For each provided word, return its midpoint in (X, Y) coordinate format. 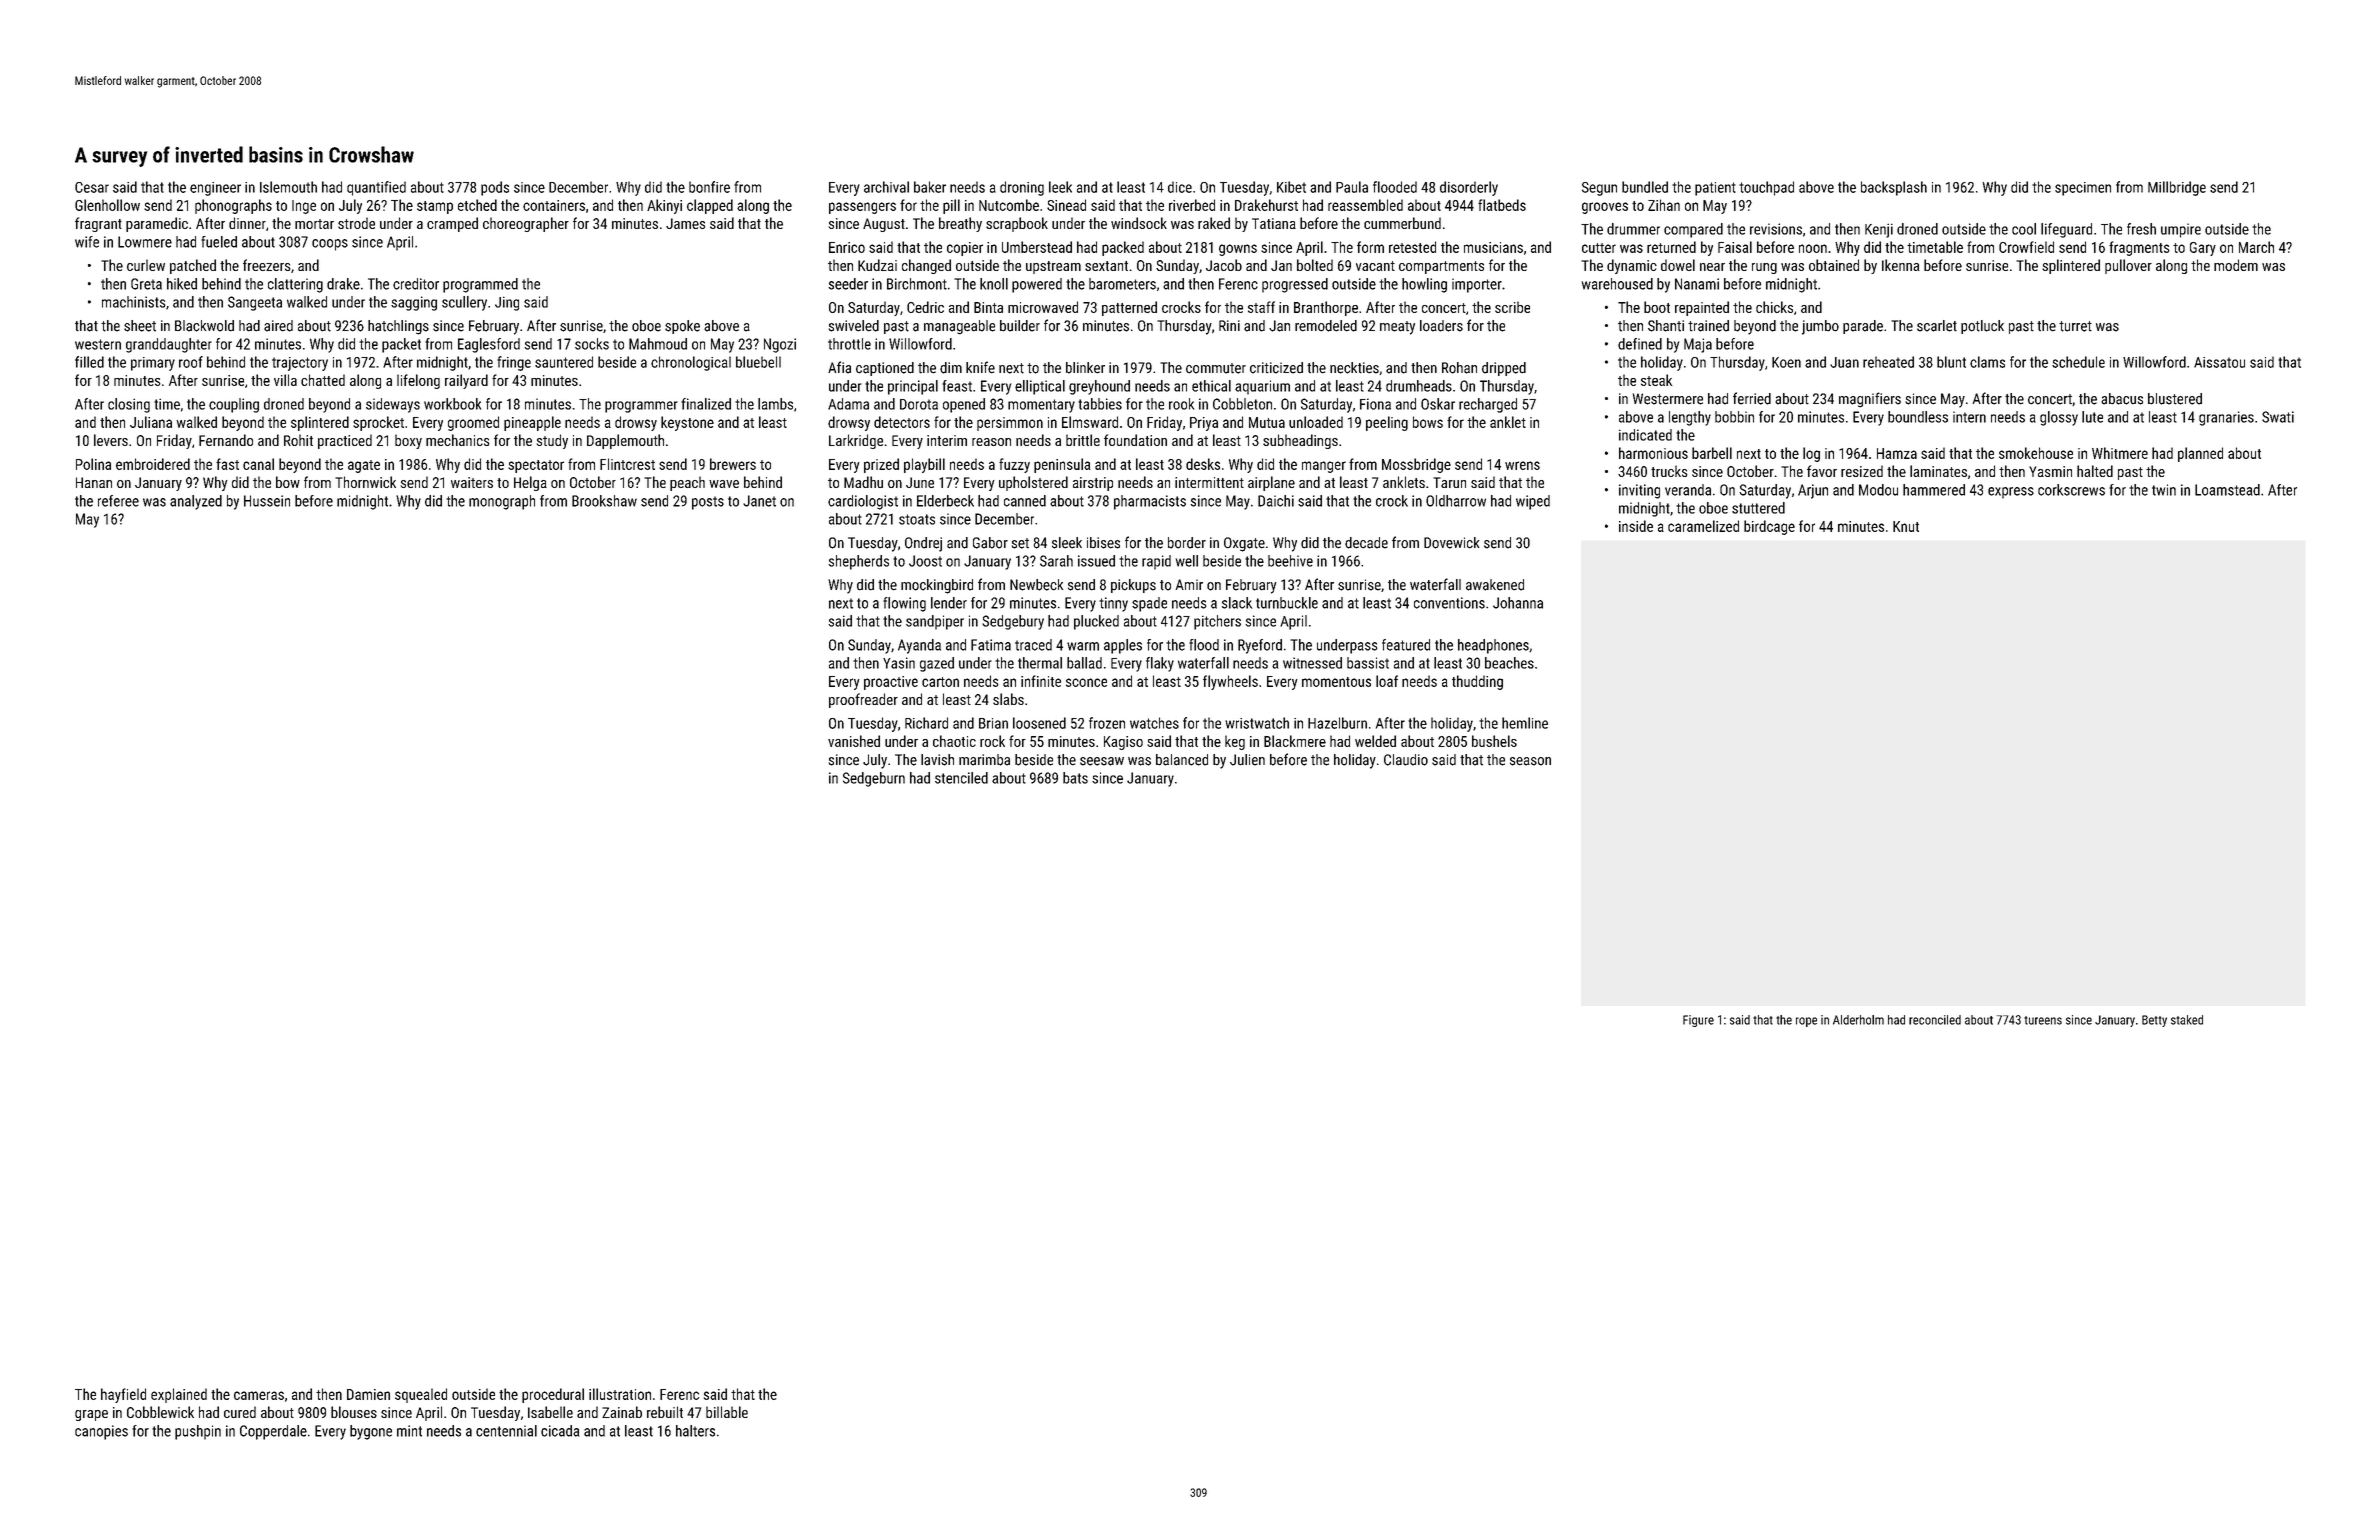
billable (727, 1412)
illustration (620, 1394)
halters (695, 1431)
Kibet (1291, 187)
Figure (1698, 1021)
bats (1075, 778)
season (1530, 761)
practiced (345, 441)
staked (2187, 1020)
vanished (854, 741)
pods (495, 188)
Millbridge (2177, 188)
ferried (1752, 398)
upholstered (1033, 483)
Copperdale (273, 1432)
